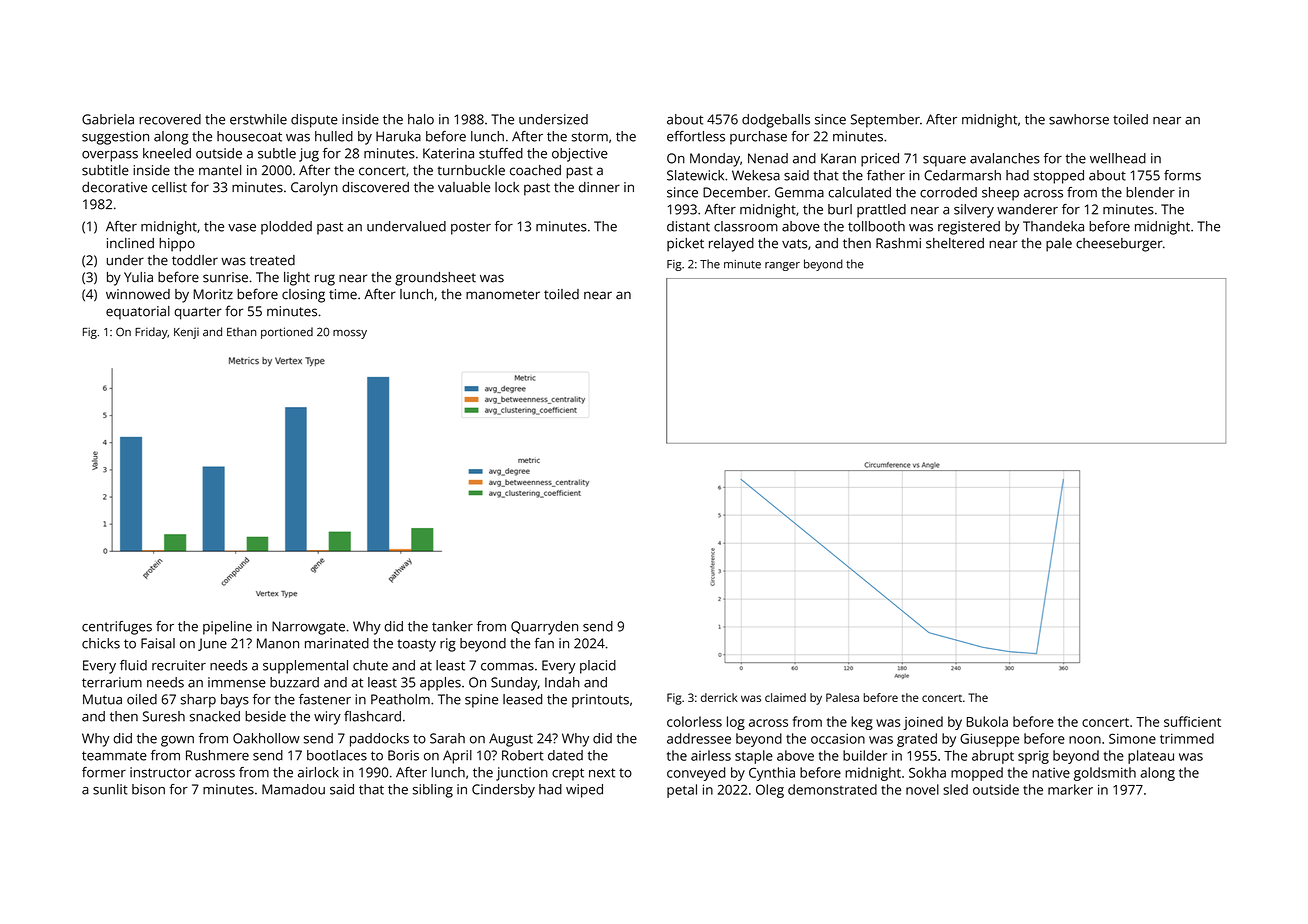 The width and height of the page is (1308, 924). Describe the element at coordinates (293, 789) in the page. I see `Mamadou` at that location.
